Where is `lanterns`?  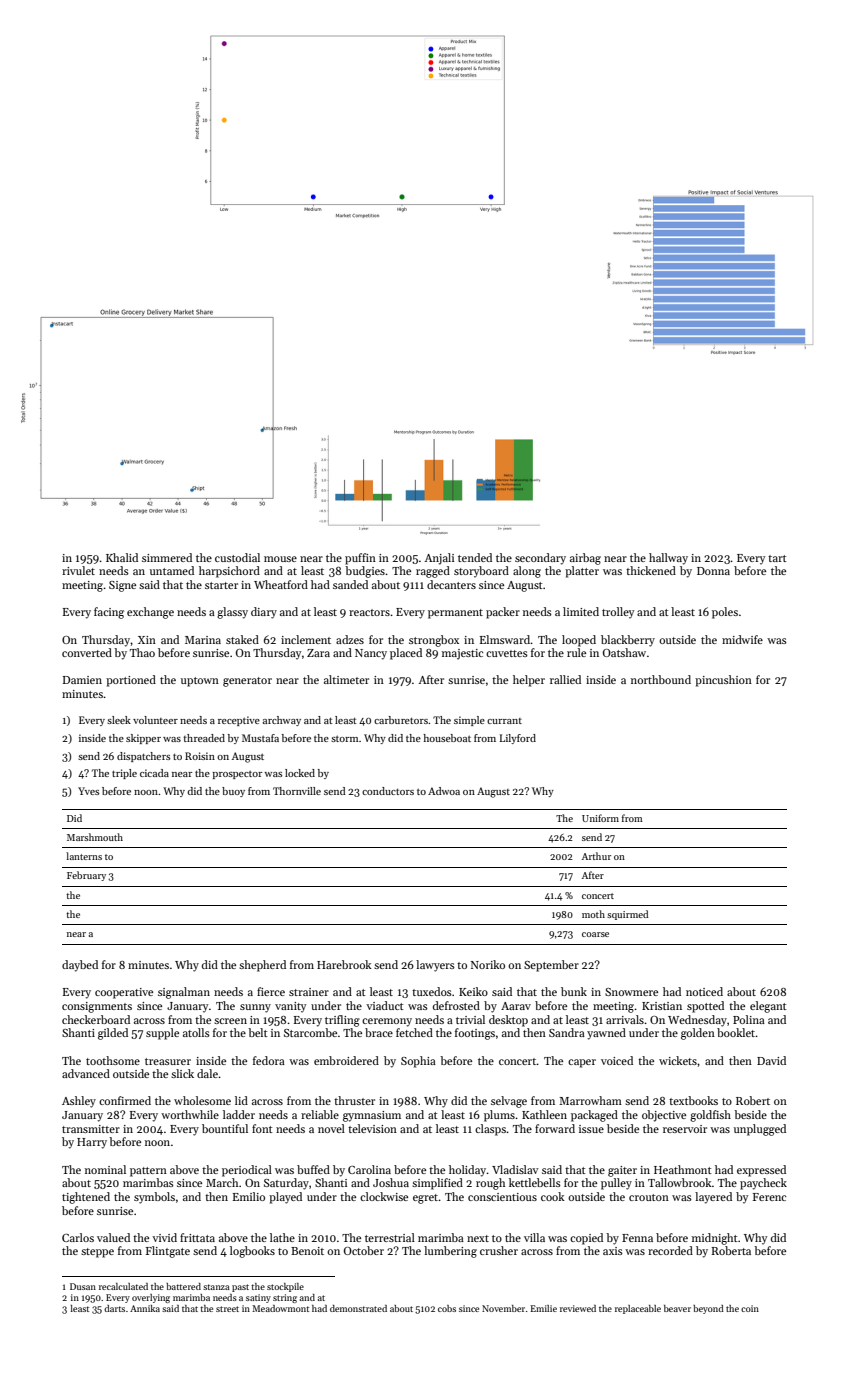 lanterns is located at coordinates (84, 856).
